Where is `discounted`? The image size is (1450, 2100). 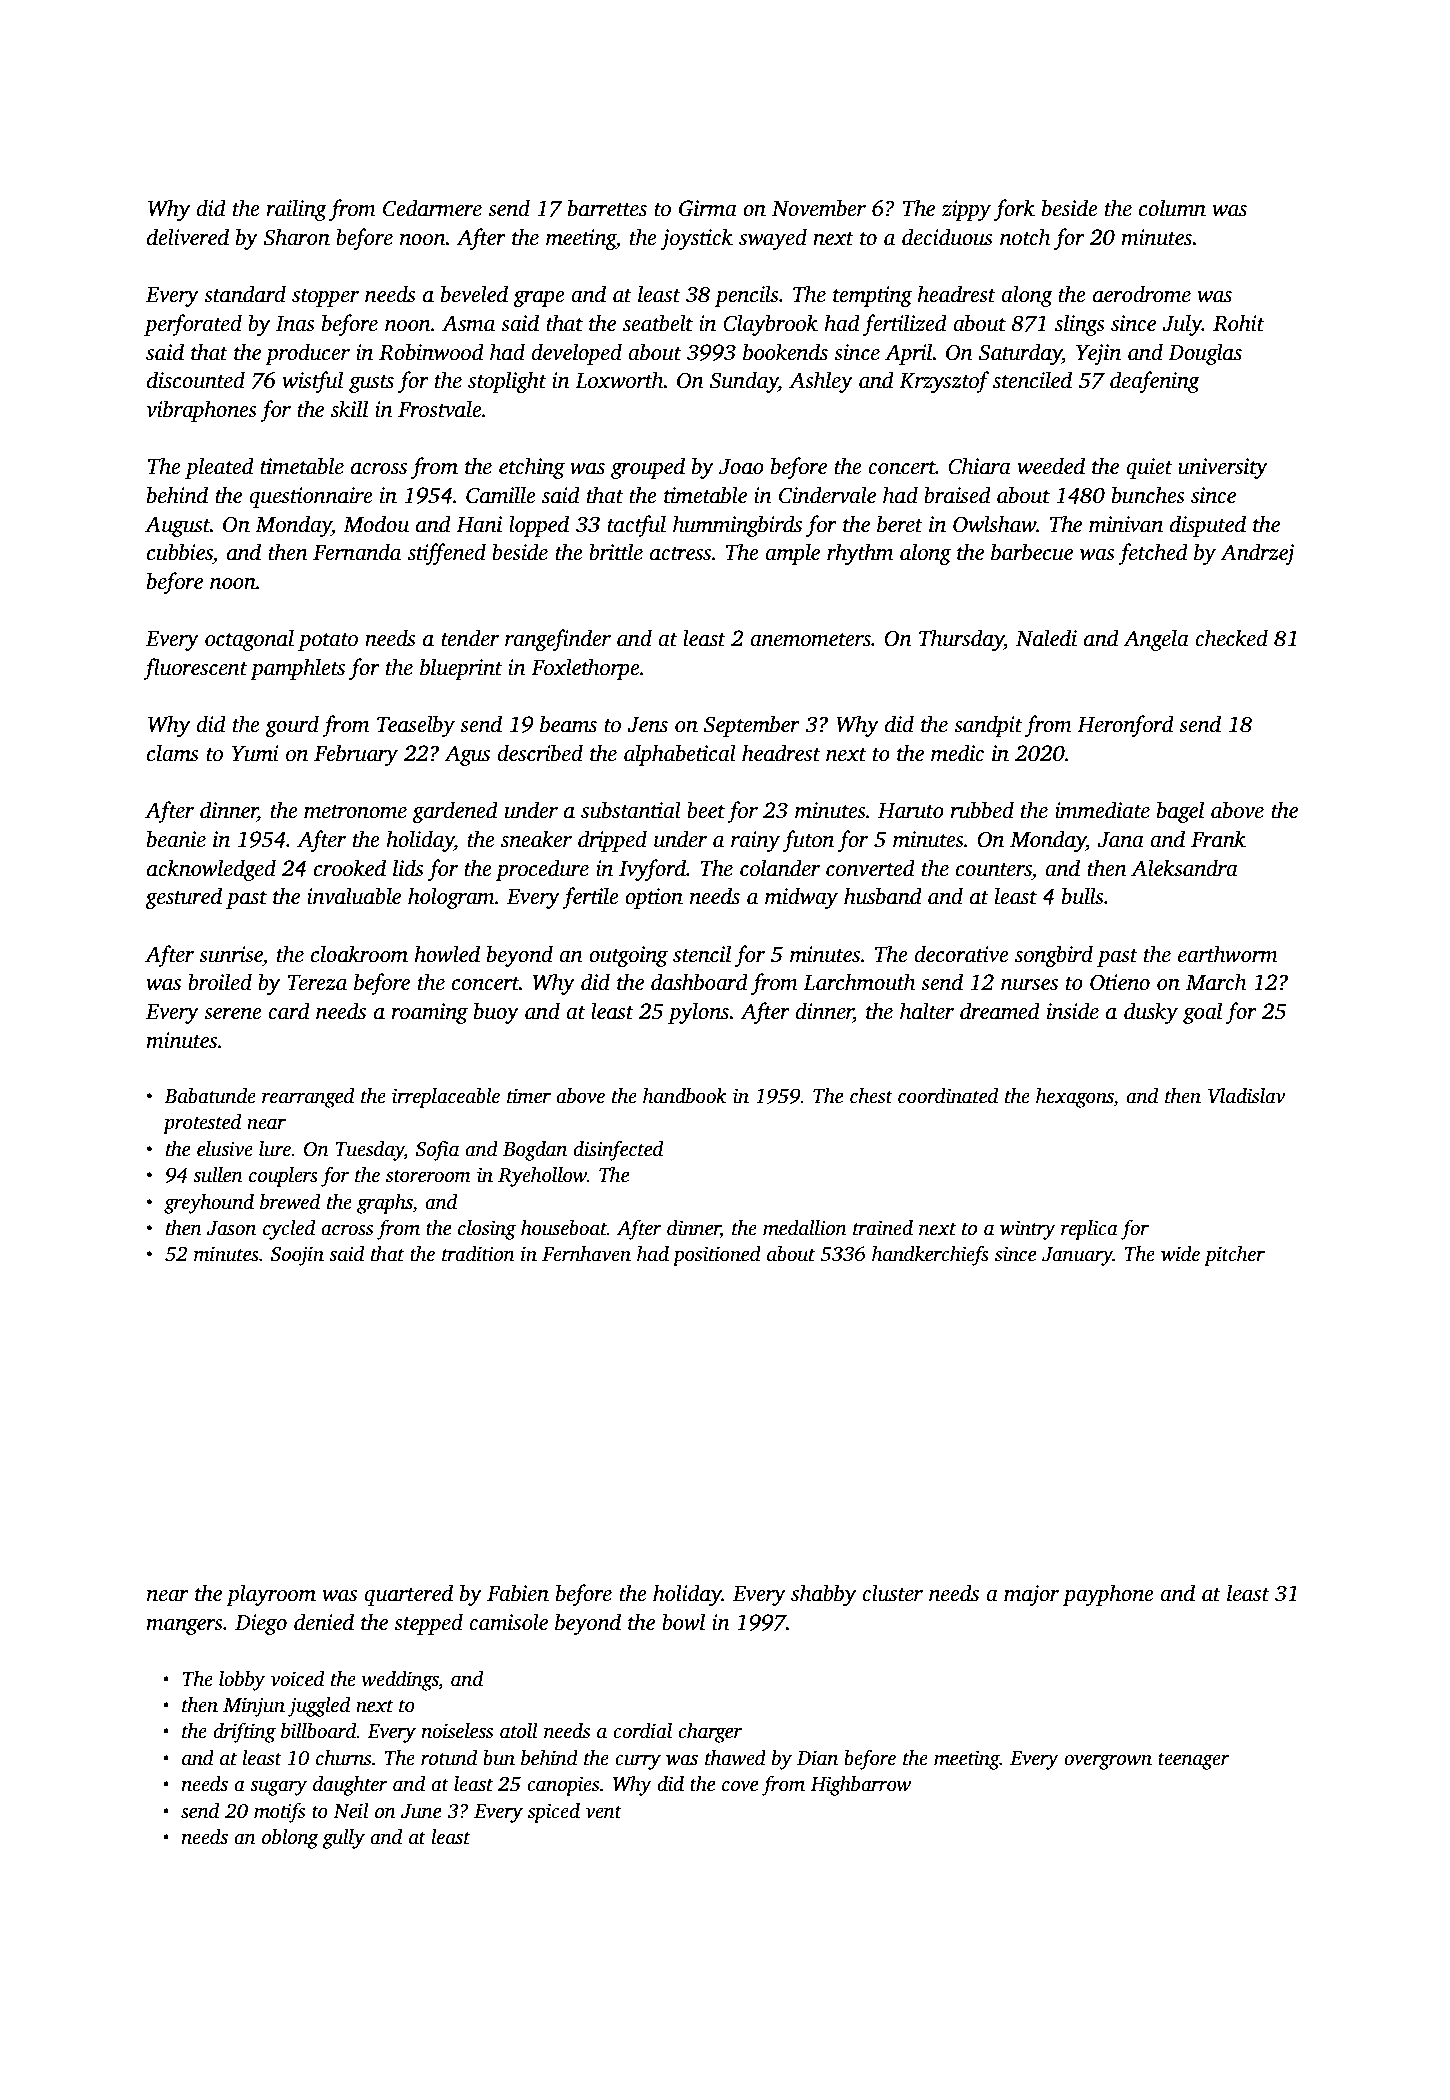
discounted is located at coordinates (196, 380).
